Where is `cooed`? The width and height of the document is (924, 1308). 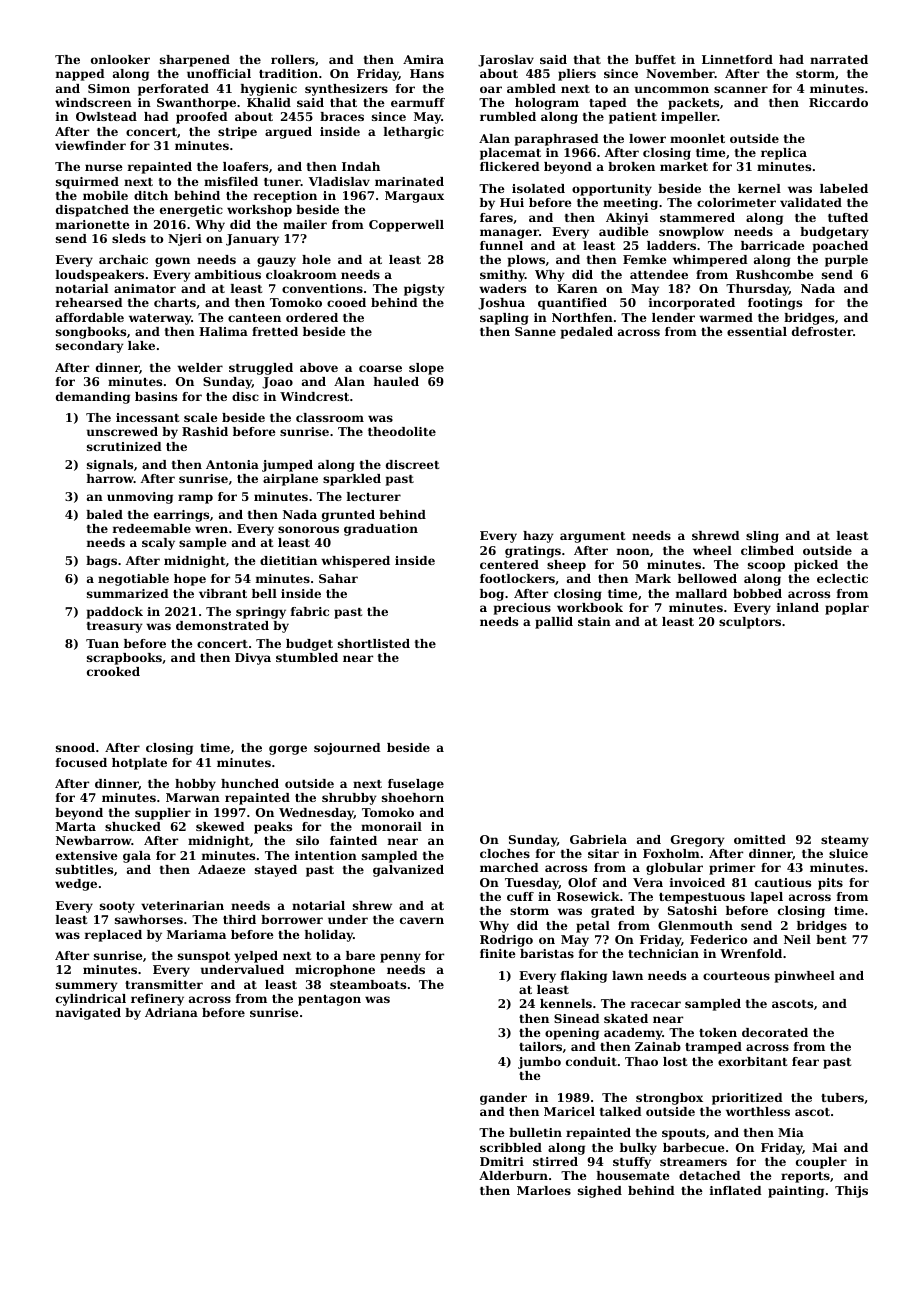 cooed is located at coordinates (346, 302).
